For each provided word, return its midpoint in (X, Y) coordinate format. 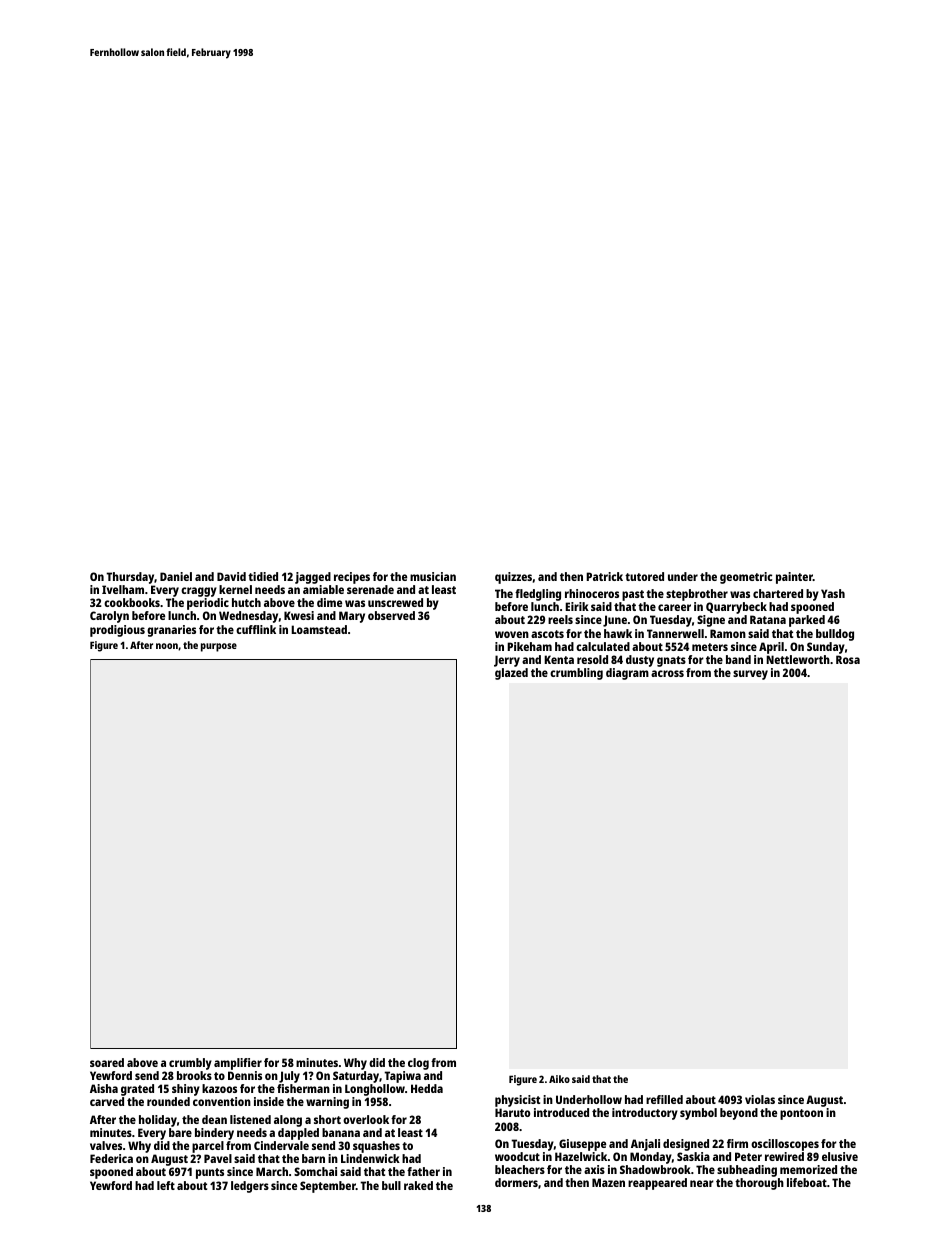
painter (794, 578)
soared (107, 1062)
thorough (759, 1184)
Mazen (608, 1182)
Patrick (604, 576)
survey (750, 675)
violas (760, 1099)
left (166, 1185)
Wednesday (248, 617)
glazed (511, 674)
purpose (219, 647)
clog (418, 1064)
